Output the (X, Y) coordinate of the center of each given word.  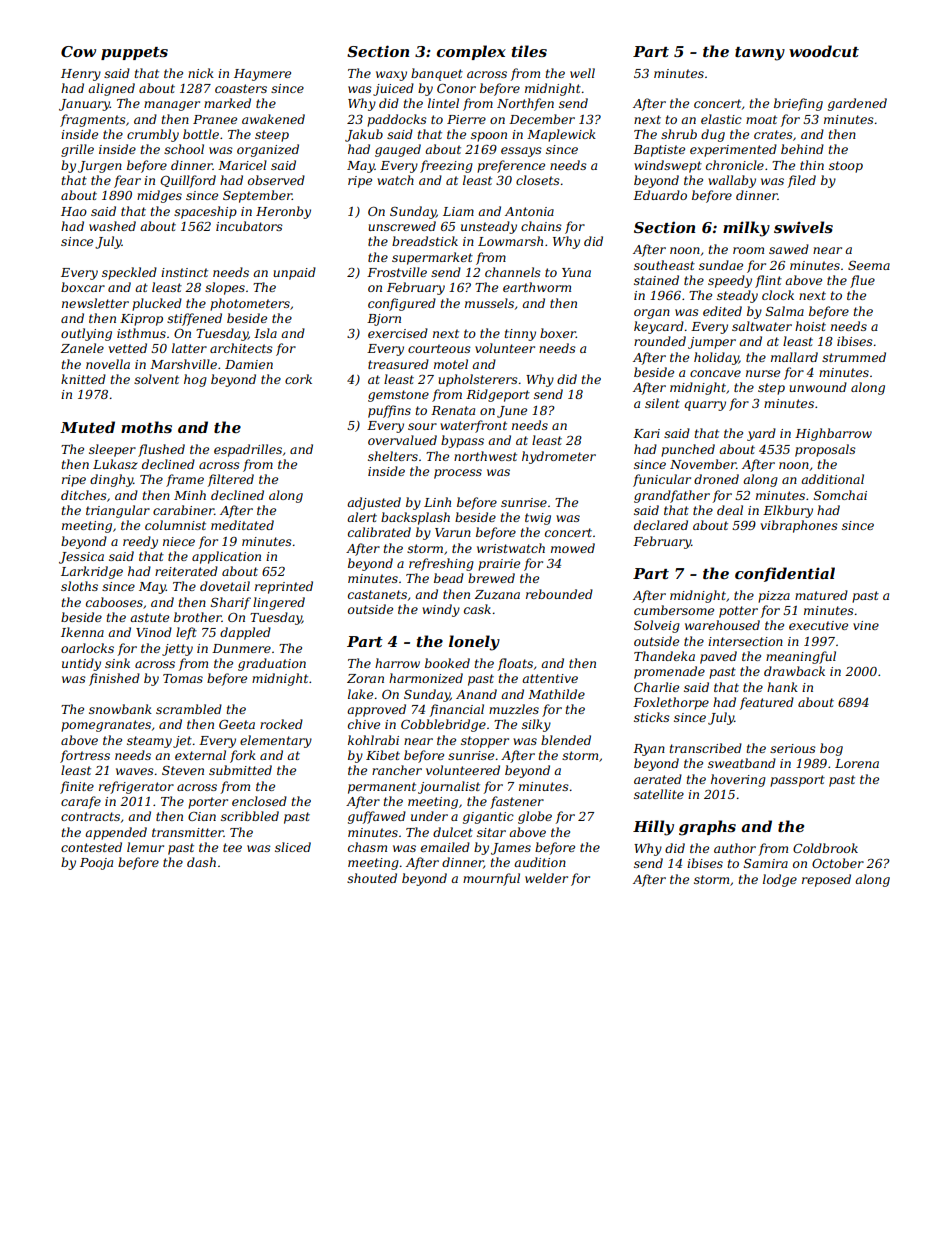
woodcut (824, 51)
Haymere (262, 75)
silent (662, 403)
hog (195, 380)
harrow (397, 663)
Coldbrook (825, 848)
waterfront (473, 426)
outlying (86, 334)
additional (832, 479)
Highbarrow (833, 434)
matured (821, 595)
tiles (529, 51)
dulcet (453, 832)
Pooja (96, 864)
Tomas (183, 678)
